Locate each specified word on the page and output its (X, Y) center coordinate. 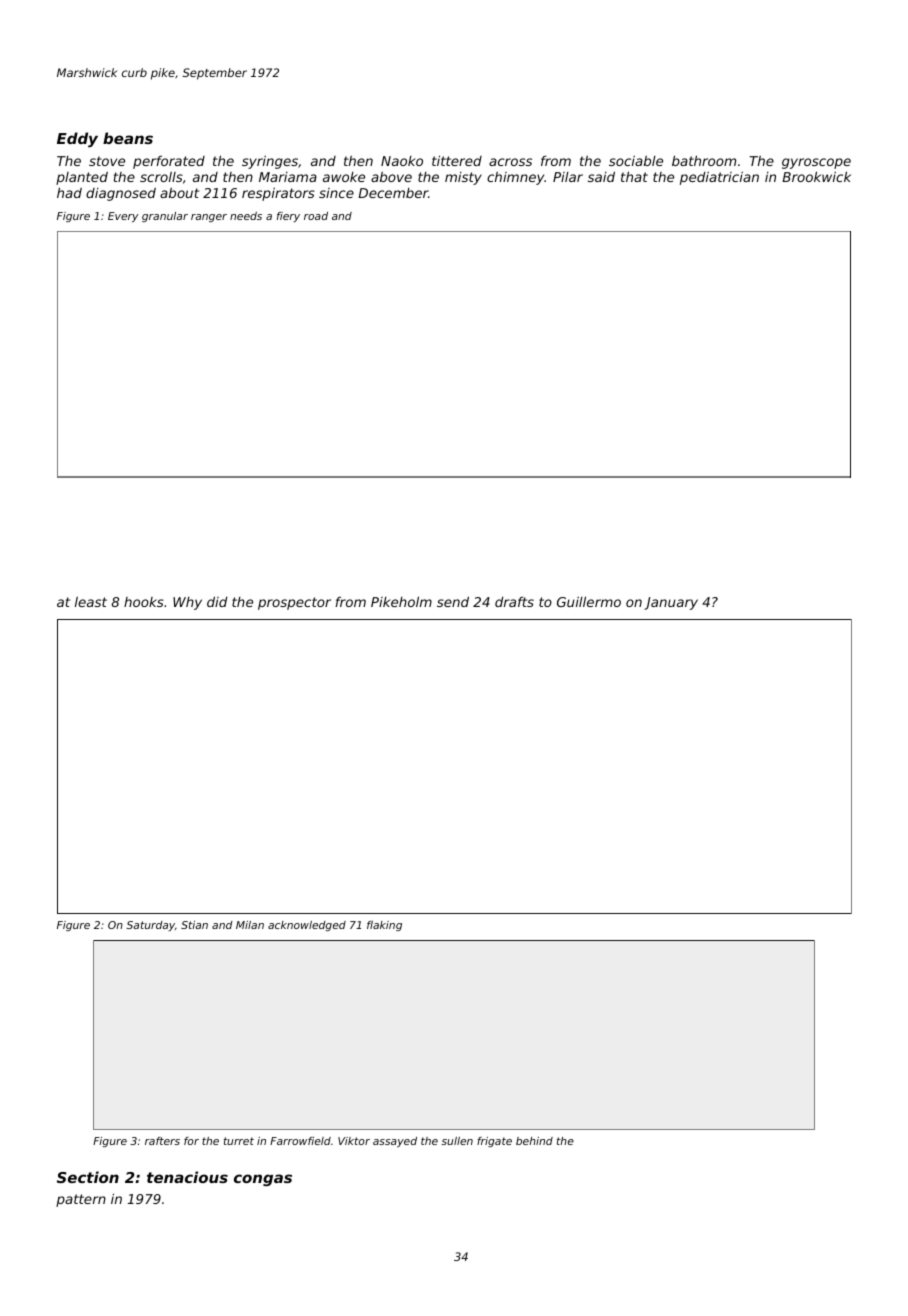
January (671, 603)
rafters (162, 1141)
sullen (457, 1141)
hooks (144, 602)
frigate (494, 1142)
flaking (384, 926)
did (217, 601)
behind (534, 1141)
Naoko (402, 161)
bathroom (704, 160)
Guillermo (589, 601)
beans (128, 138)
